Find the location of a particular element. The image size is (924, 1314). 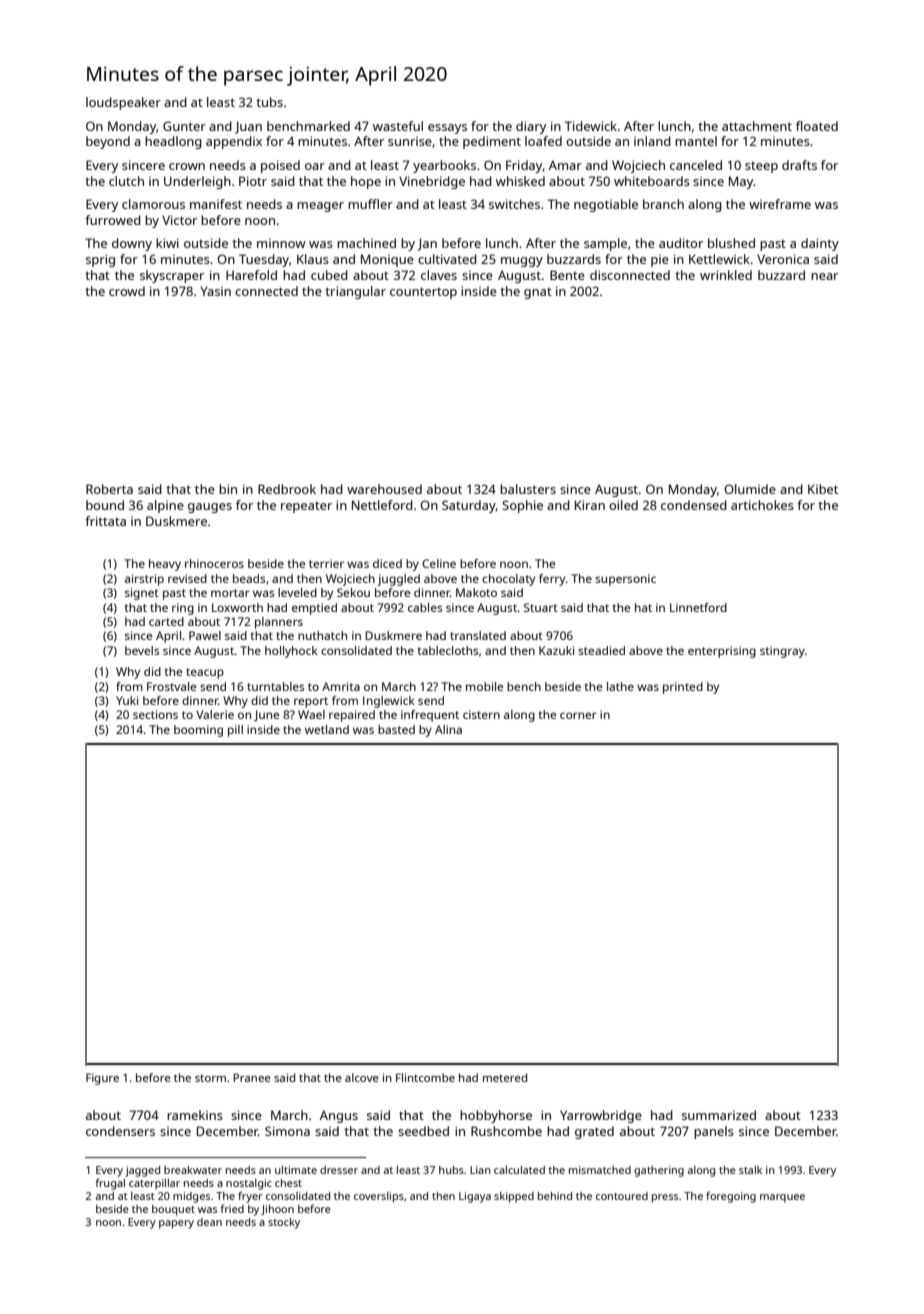

dean is located at coordinates (209, 1222).
